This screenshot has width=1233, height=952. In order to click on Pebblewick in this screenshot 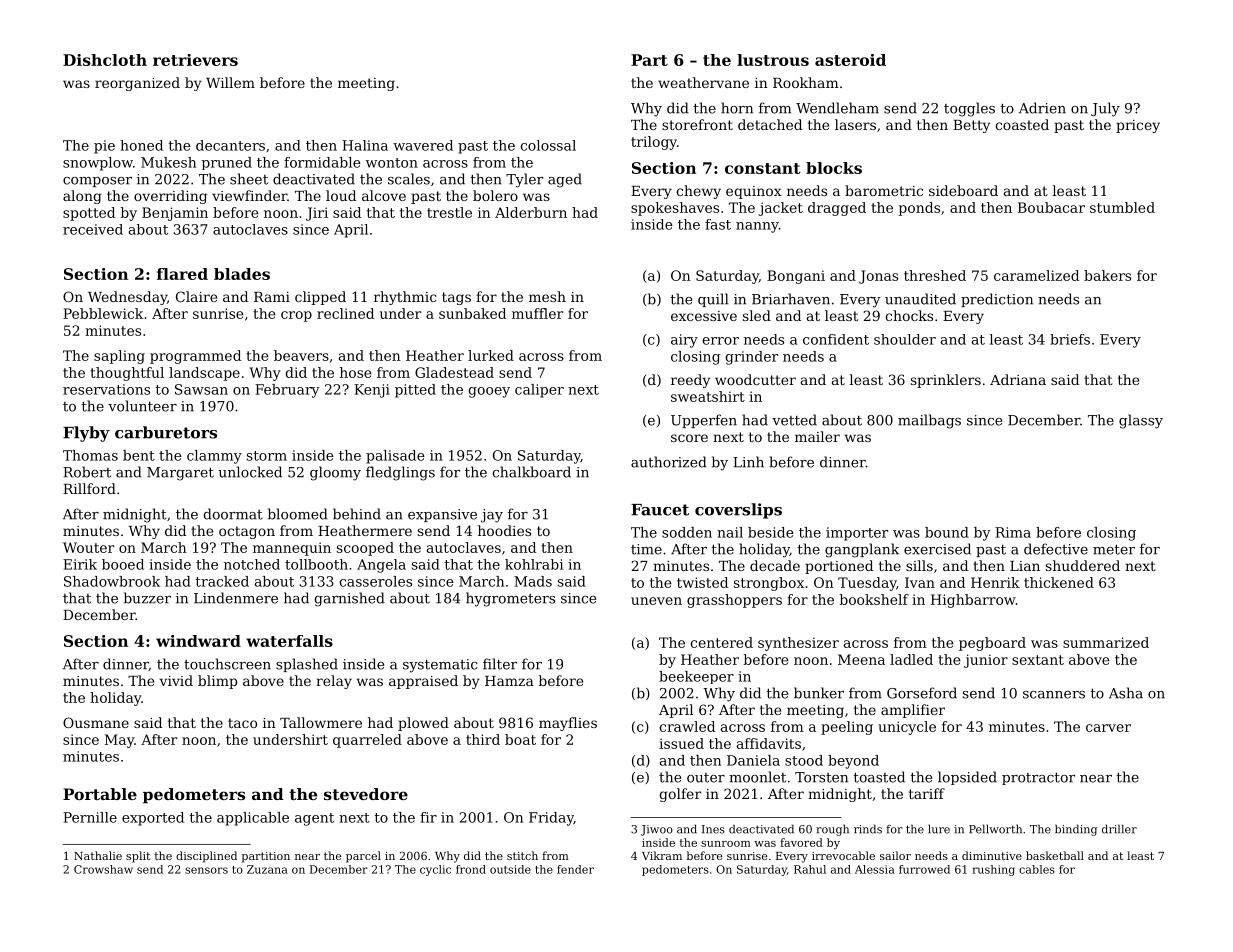, I will do `click(103, 313)`.
